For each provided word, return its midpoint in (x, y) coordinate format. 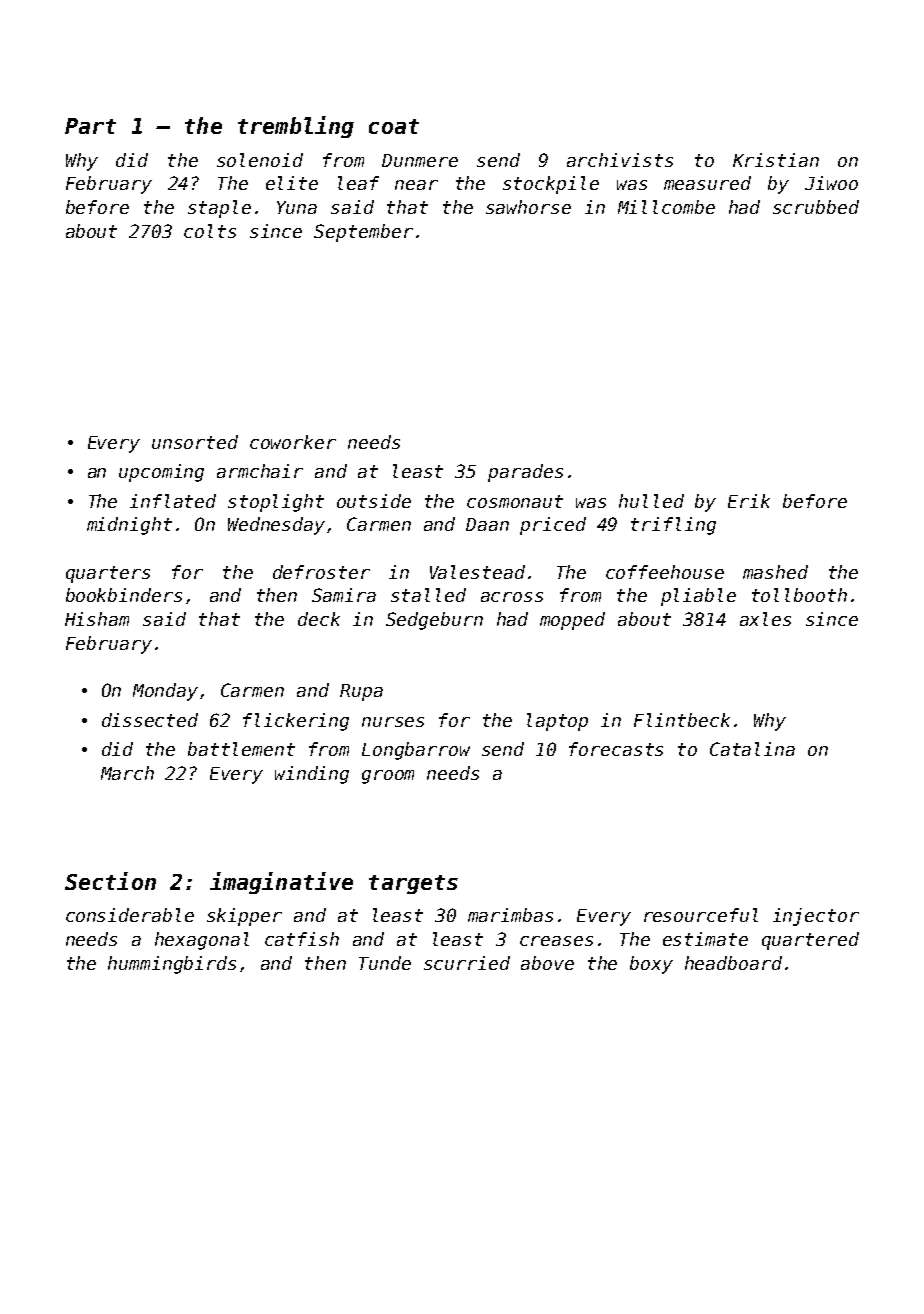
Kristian (776, 160)
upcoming (161, 473)
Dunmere (420, 160)
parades (525, 473)
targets (413, 884)
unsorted (195, 442)
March (127, 773)
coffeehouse (665, 572)
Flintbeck (682, 720)
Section (110, 881)
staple (219, 209)
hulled (651, 501)
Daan (487, 524)
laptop (557, 722)
